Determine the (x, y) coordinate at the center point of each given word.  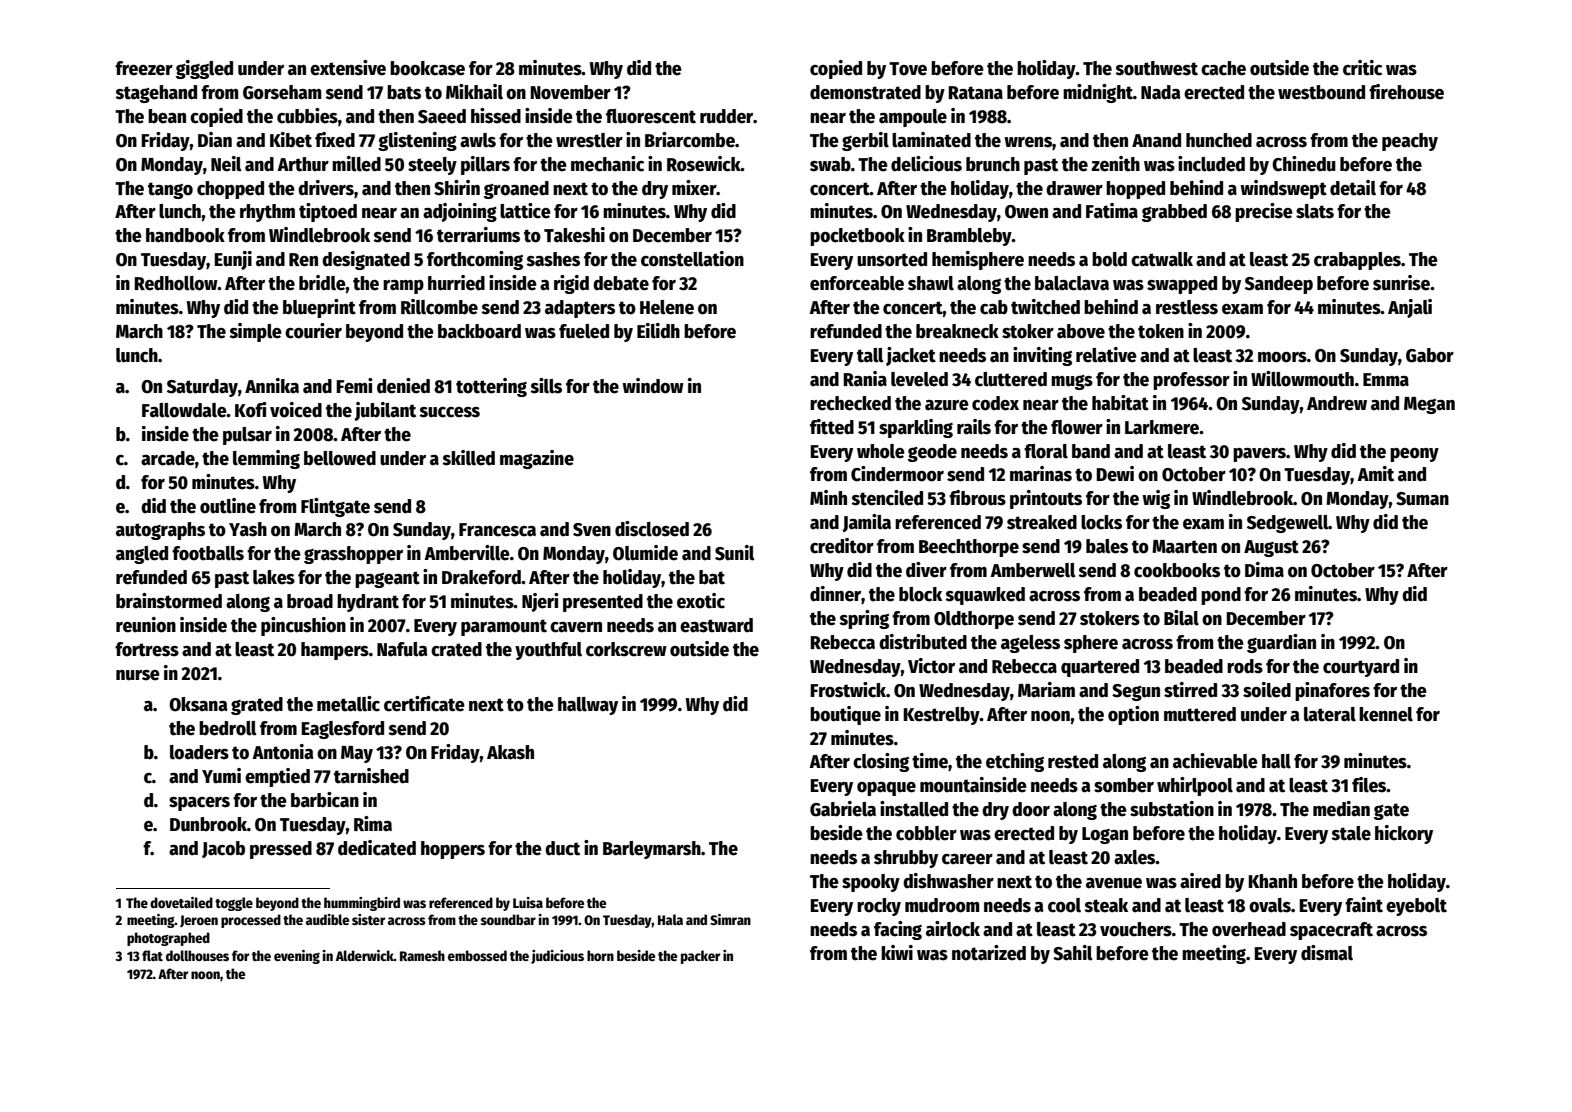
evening (297, 957)
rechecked (850, 403)
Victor (931, 666)
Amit (1375, 474)
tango (170, 190)
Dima (1264, 570)
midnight (1098, 93)
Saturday (202, 388)
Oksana (198, 704)
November (570, 92)
